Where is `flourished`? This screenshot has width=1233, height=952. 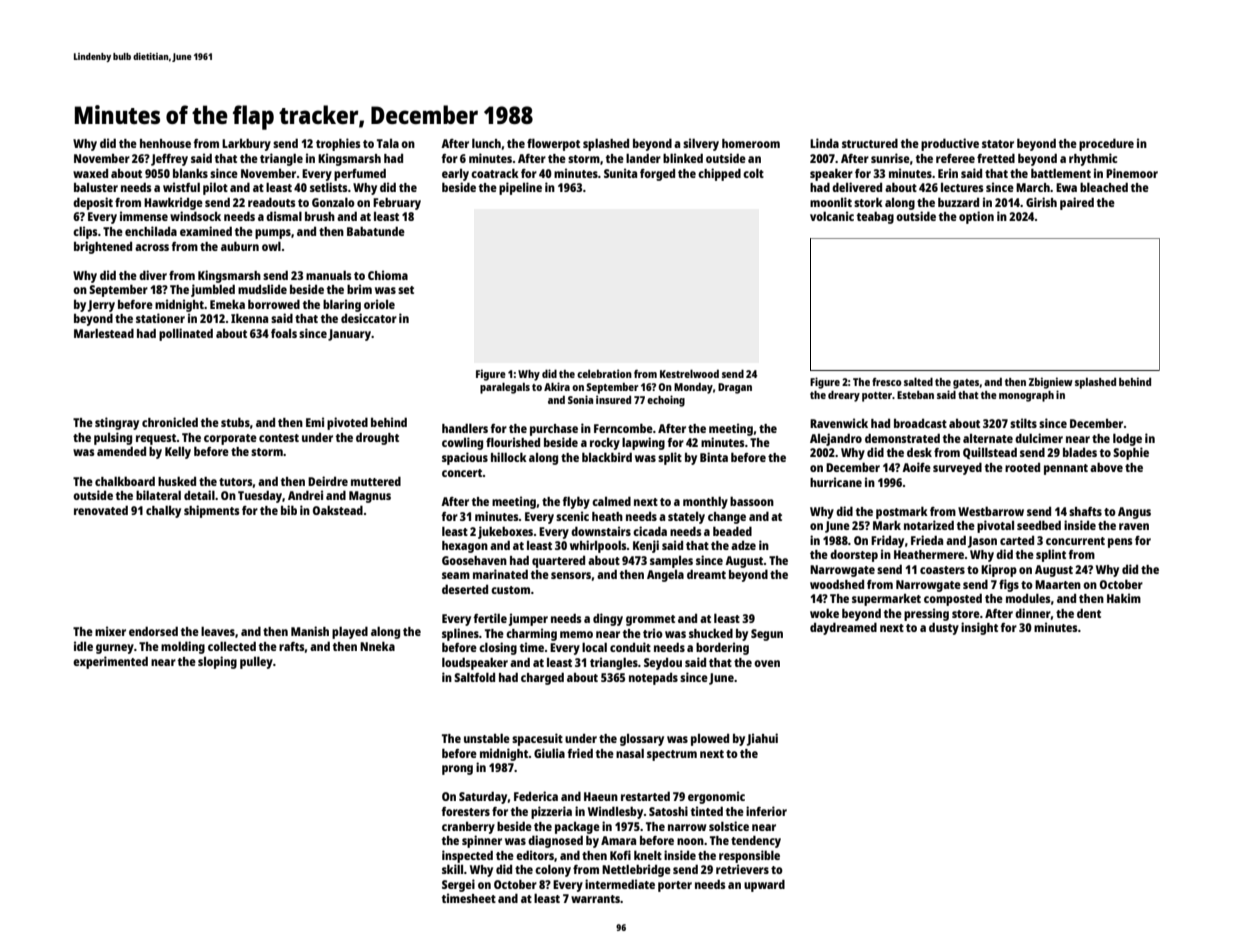 flourished is located at coordinates (513, 442).
